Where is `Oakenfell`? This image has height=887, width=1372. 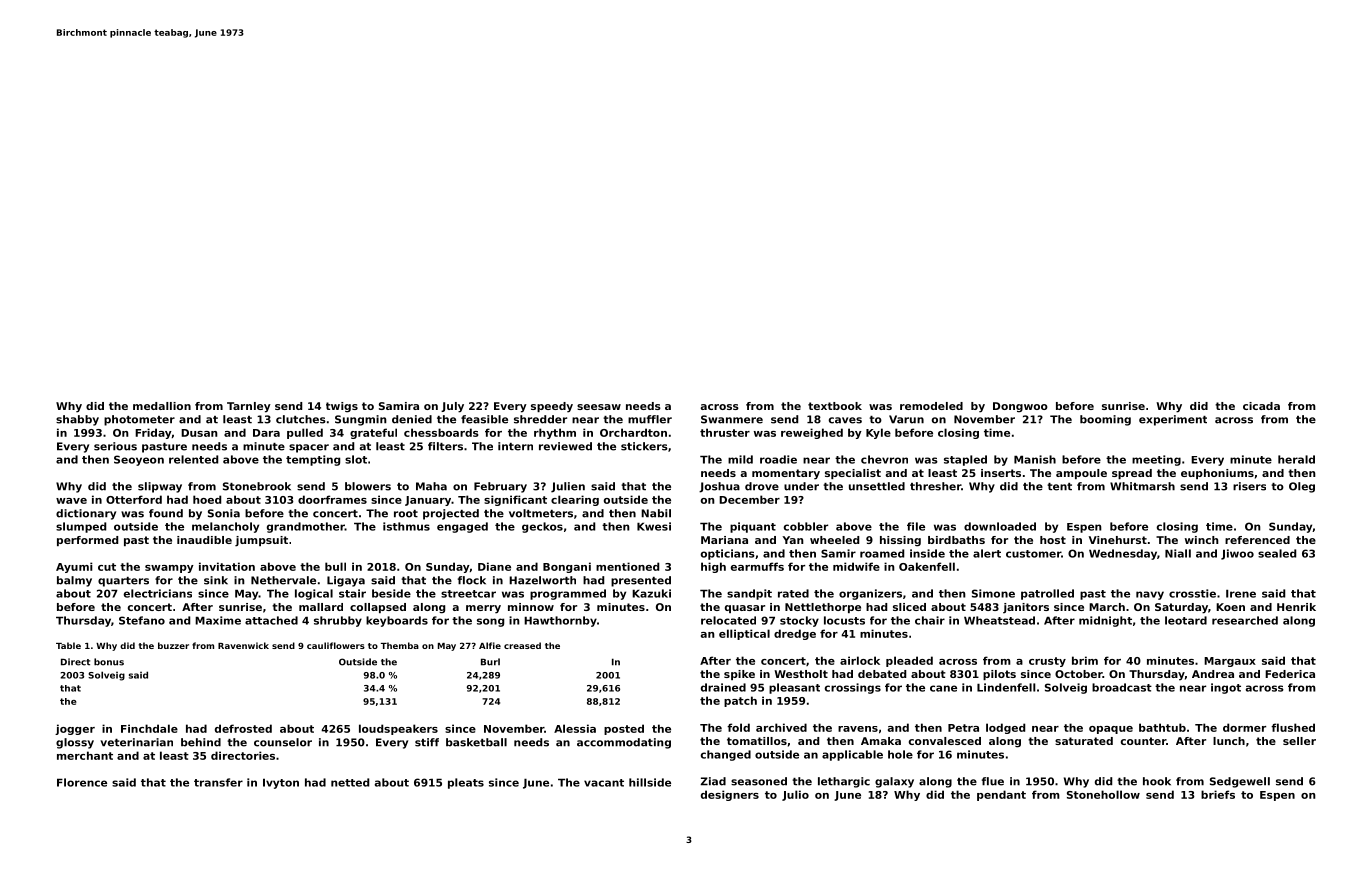
Oakenfell is located at coordinates (927, 566).
